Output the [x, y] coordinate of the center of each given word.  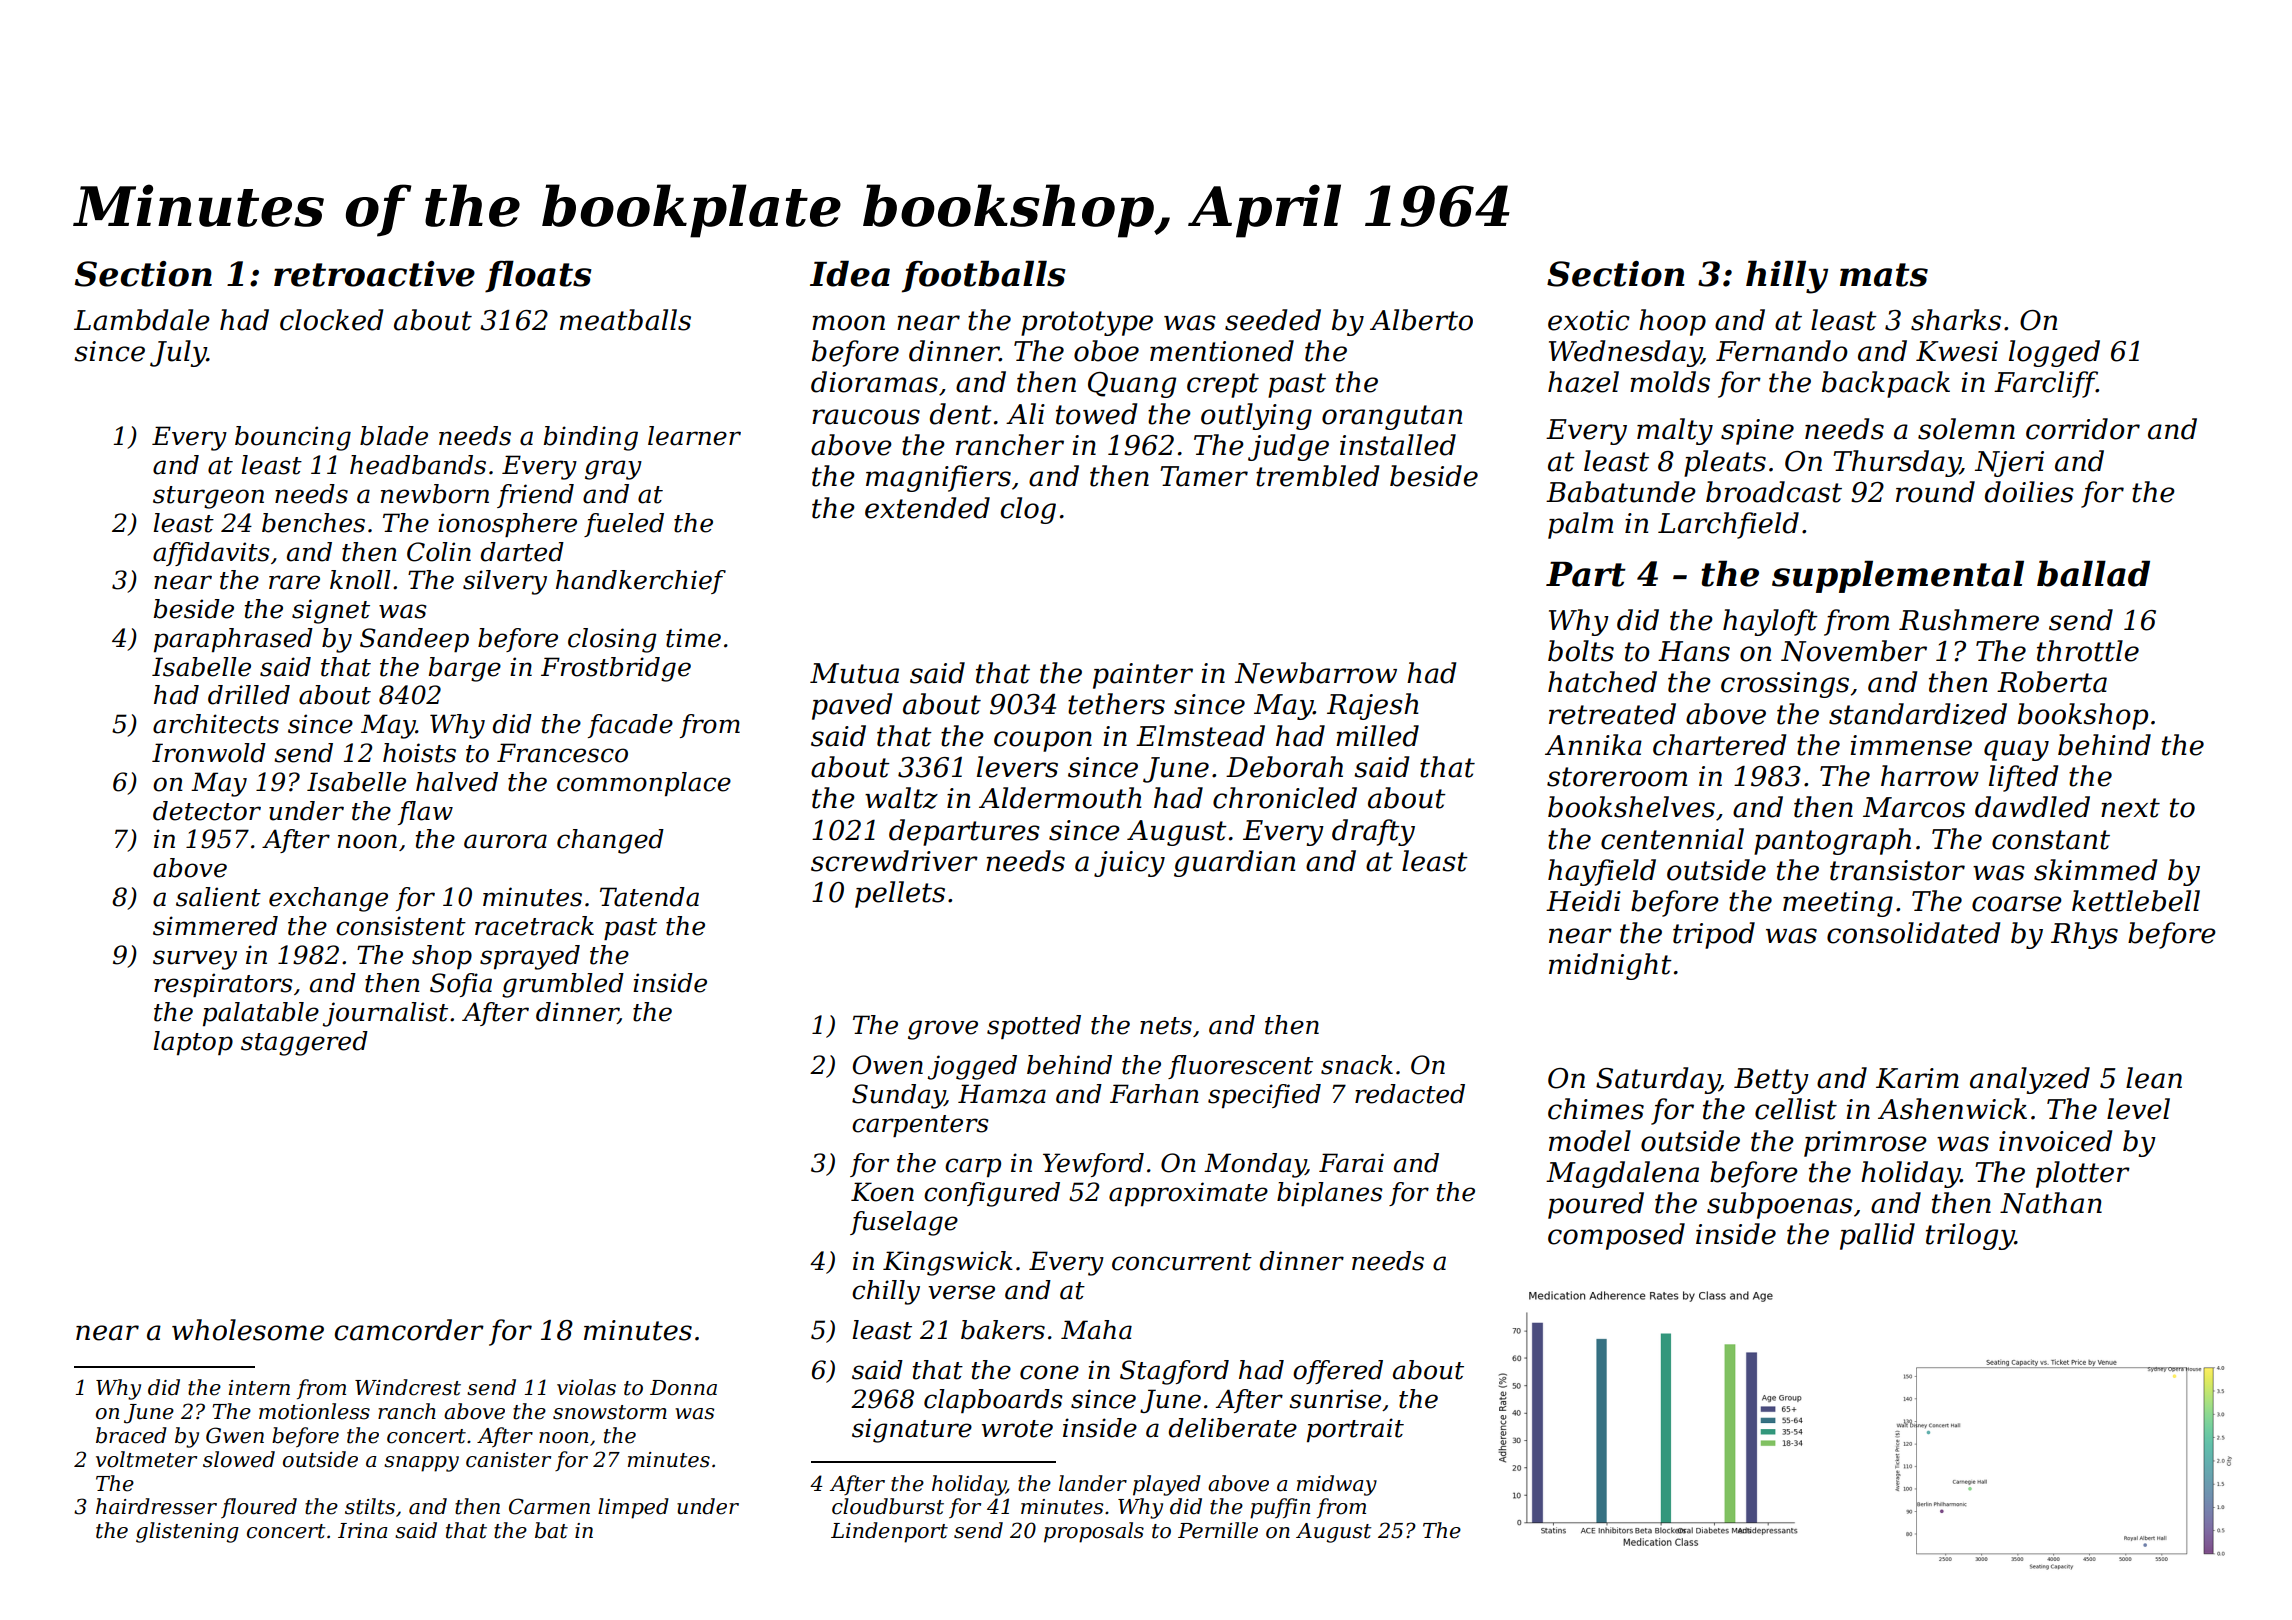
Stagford [1174, 1372]
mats [1884, 275]
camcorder [409, 1330]
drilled [249, 695]
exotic [1589, 320]
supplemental [1898, 576]
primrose [1865, 1144]
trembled [1317, 476]
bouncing [293, 438]
